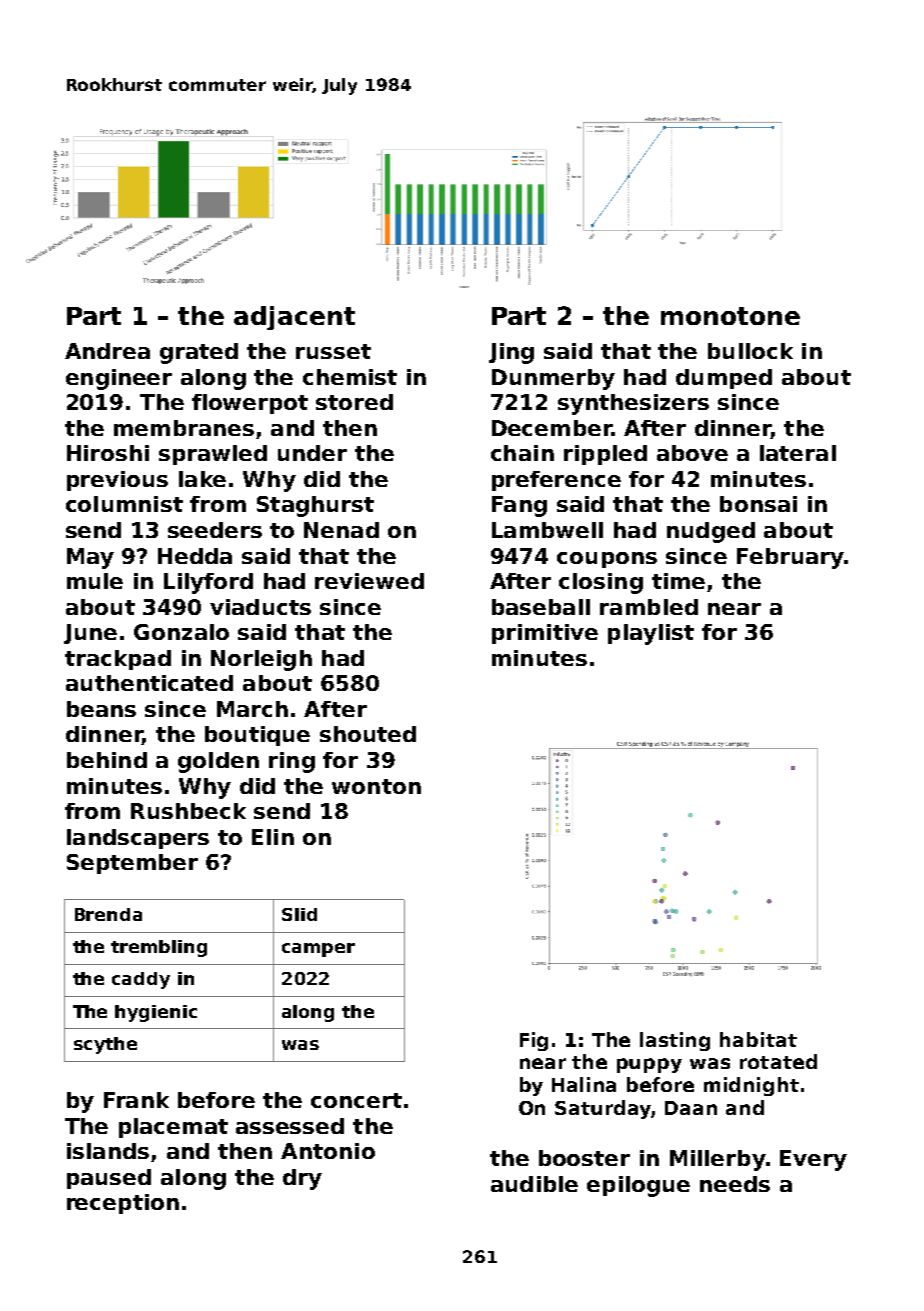 This screenshot has height=1311, width=924. I want to click on columnist, so click(124, 504).
